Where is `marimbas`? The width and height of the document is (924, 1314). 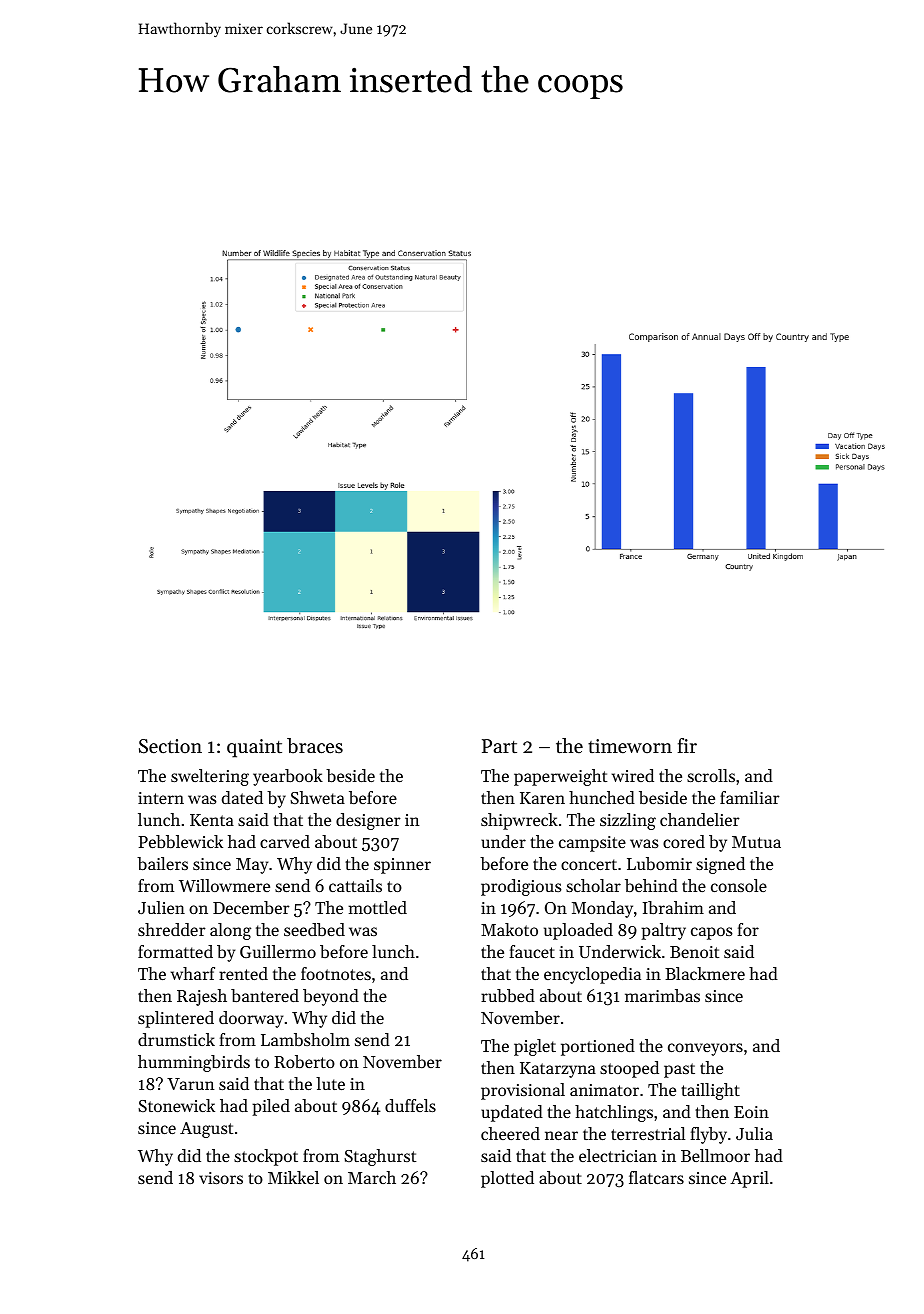 marimbas is located at coordinates (662, 995).
